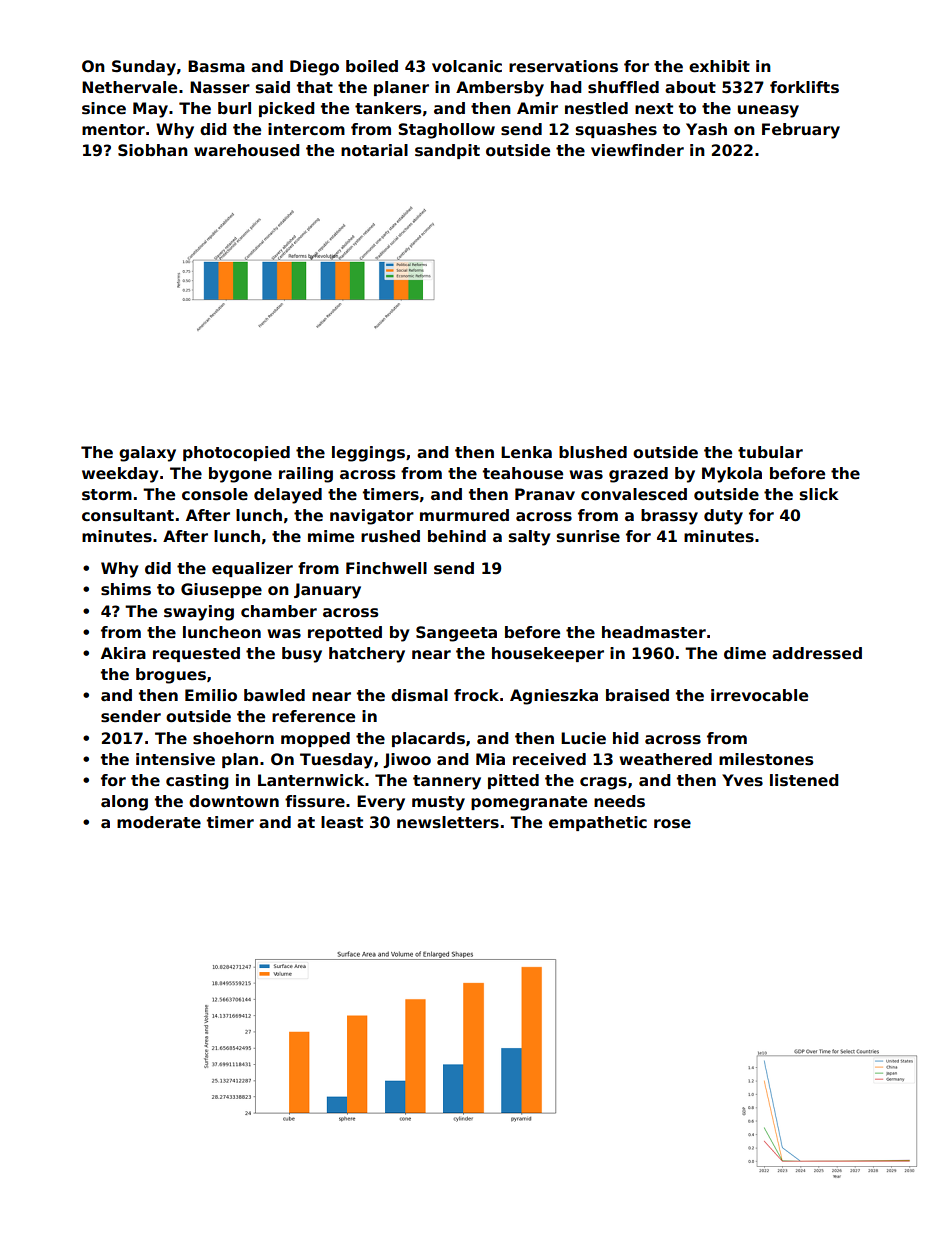 The height and width of the screenshot is (1233, 952). What do you see at coordinates (345, 633) in the screenshot?
I see `repotted` at bounding box center [345, 633].
